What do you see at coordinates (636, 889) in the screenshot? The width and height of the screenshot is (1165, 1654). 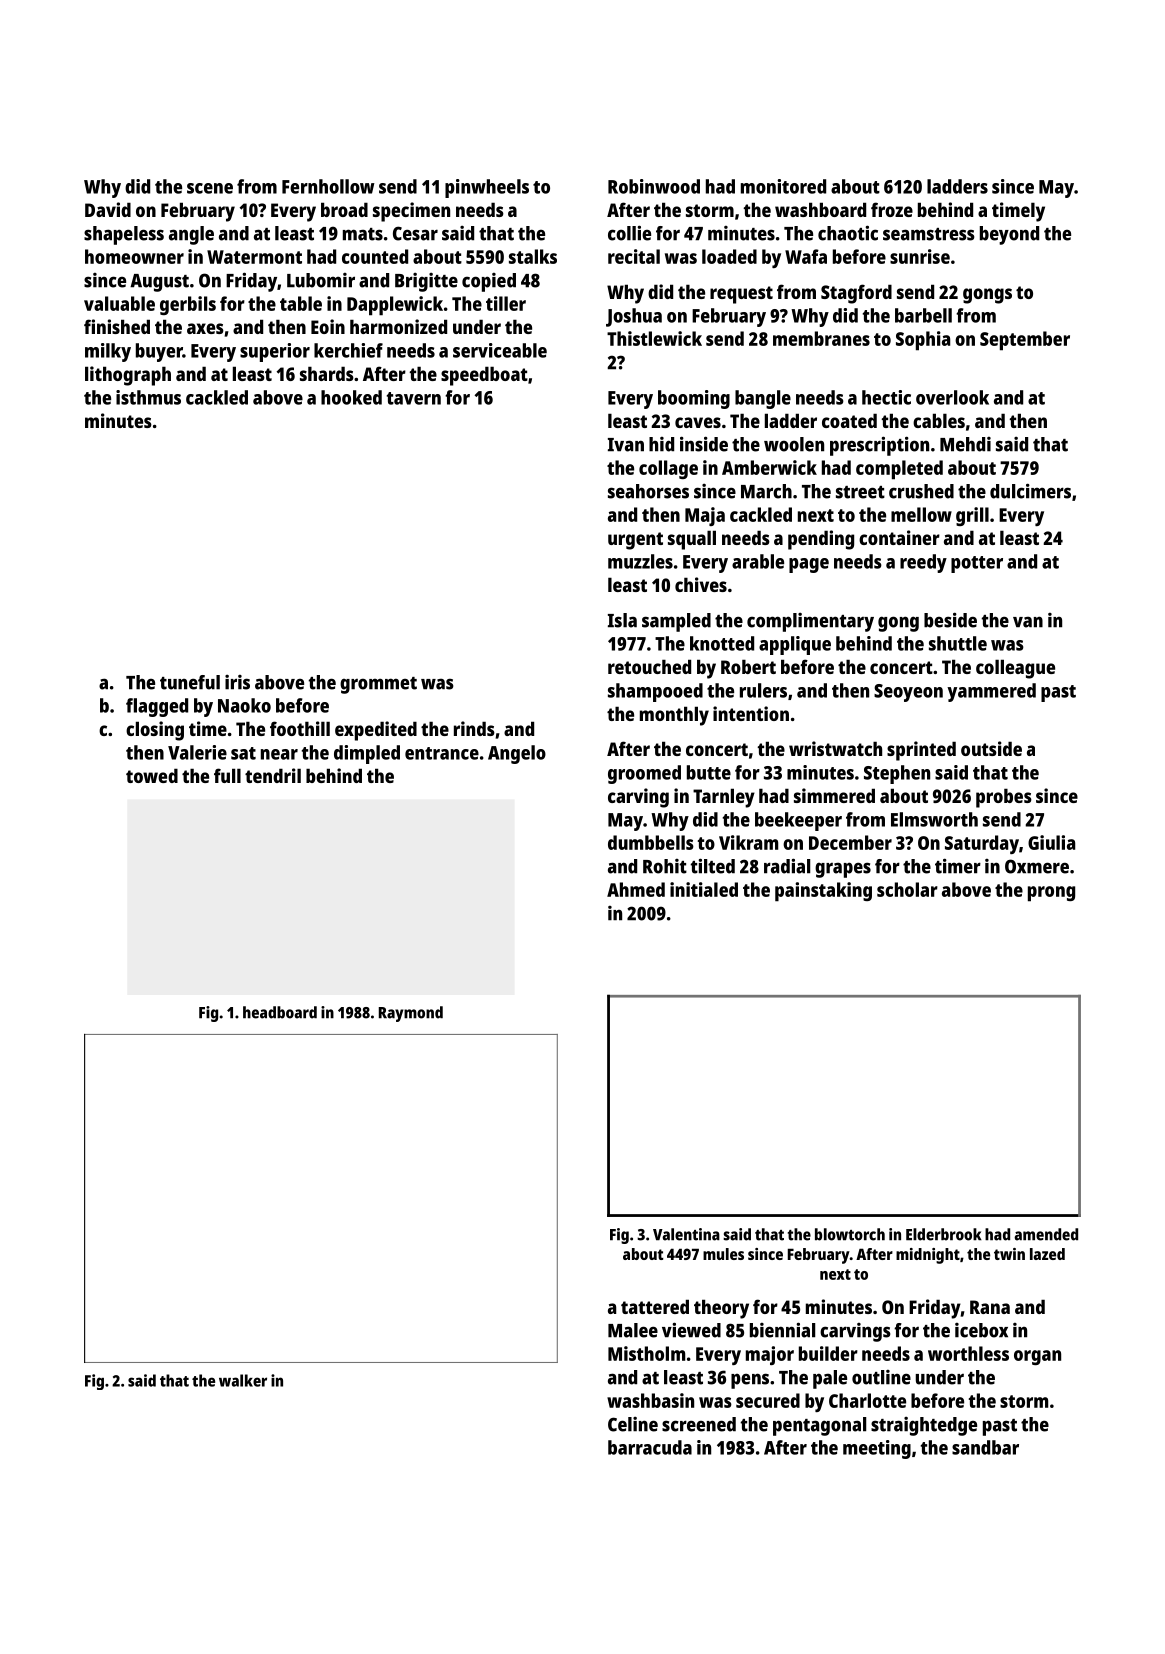 I see `Ahmed` at bounding box center [636, 889].
